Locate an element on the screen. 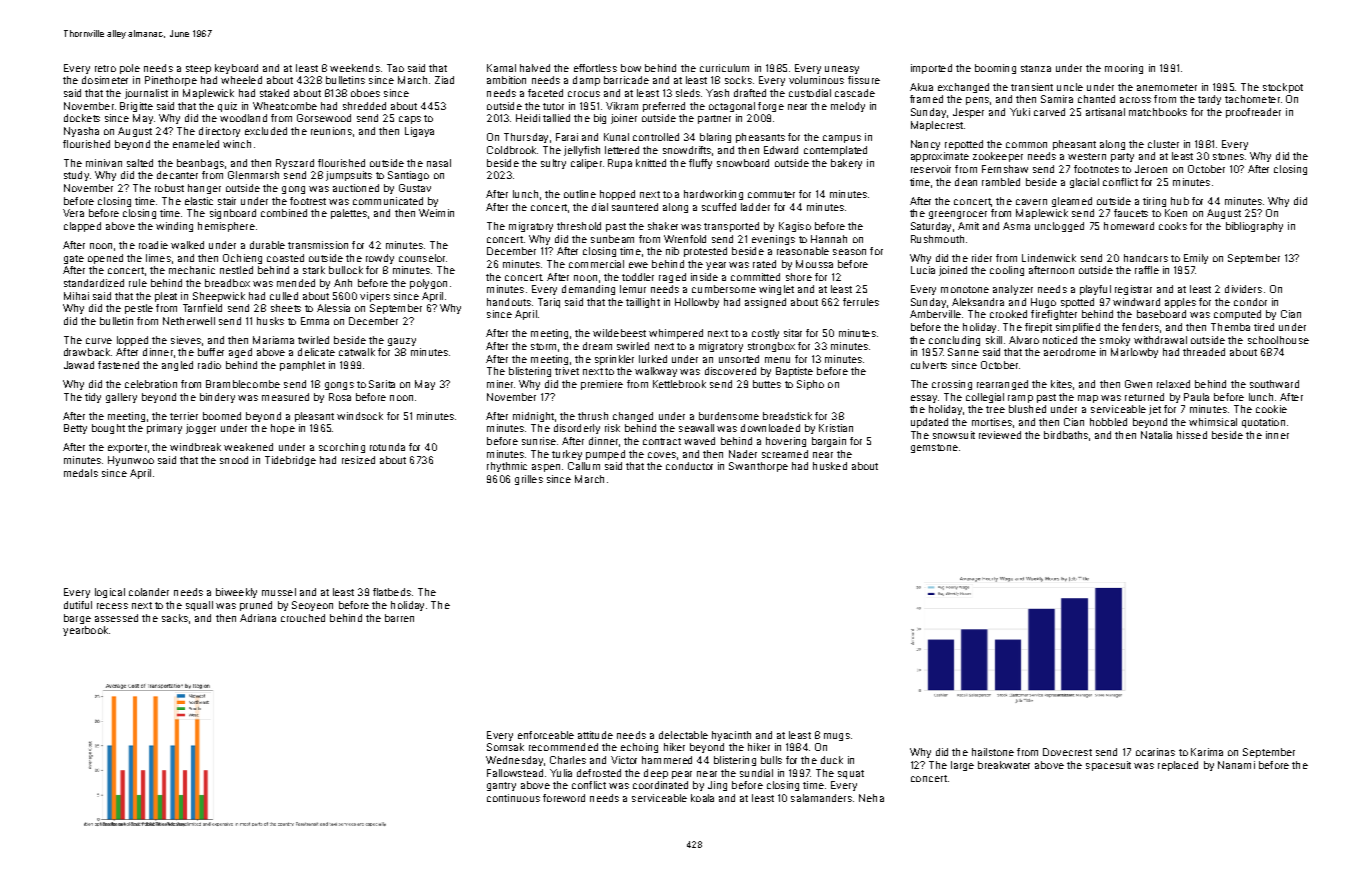 The height and width of the screenshot is (887, 1372). dutiful is located at coordinates (78, 605).
